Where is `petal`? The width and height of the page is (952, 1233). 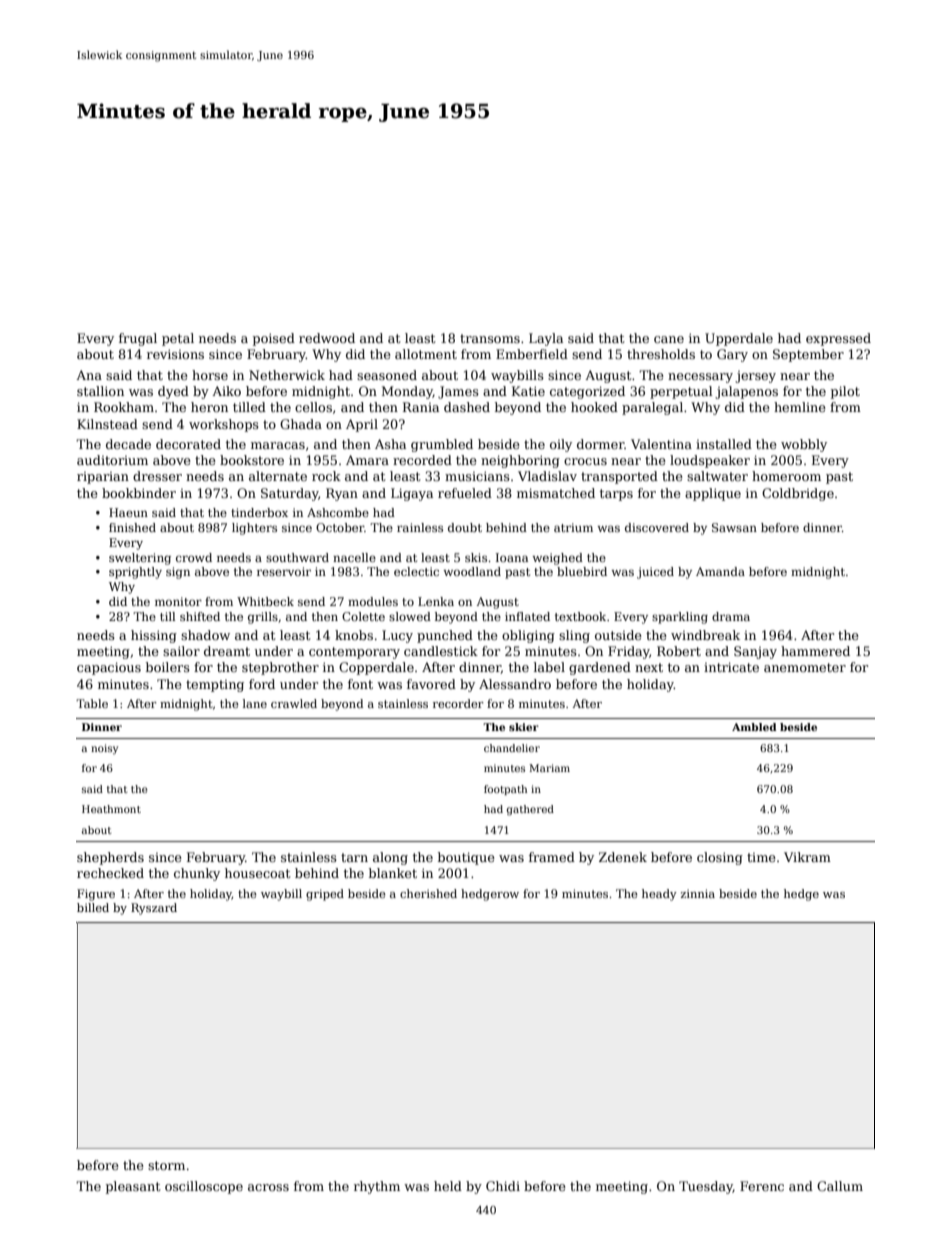 petal is located at coordinates (178, 339).
